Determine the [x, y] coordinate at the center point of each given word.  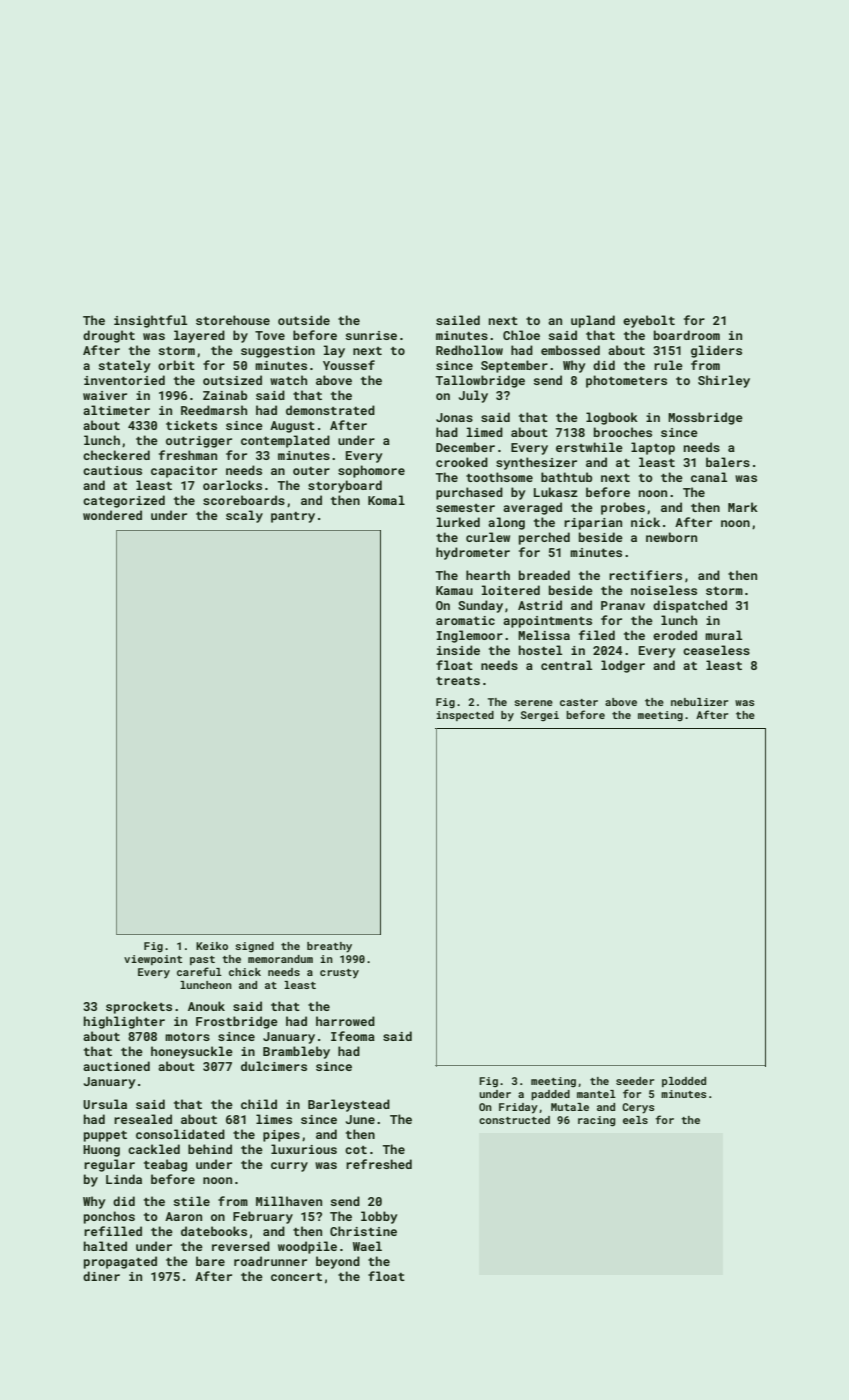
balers [728, 462]
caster [579, 702]
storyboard [345, 486]
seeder [635, 1081]
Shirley [724, 381]
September [514, 366]
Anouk [206, 1006]
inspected [465, 716]
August [292, 427]
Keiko [212, 946]
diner [101, 1276]
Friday [518, 1108]
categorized [124, 501]
